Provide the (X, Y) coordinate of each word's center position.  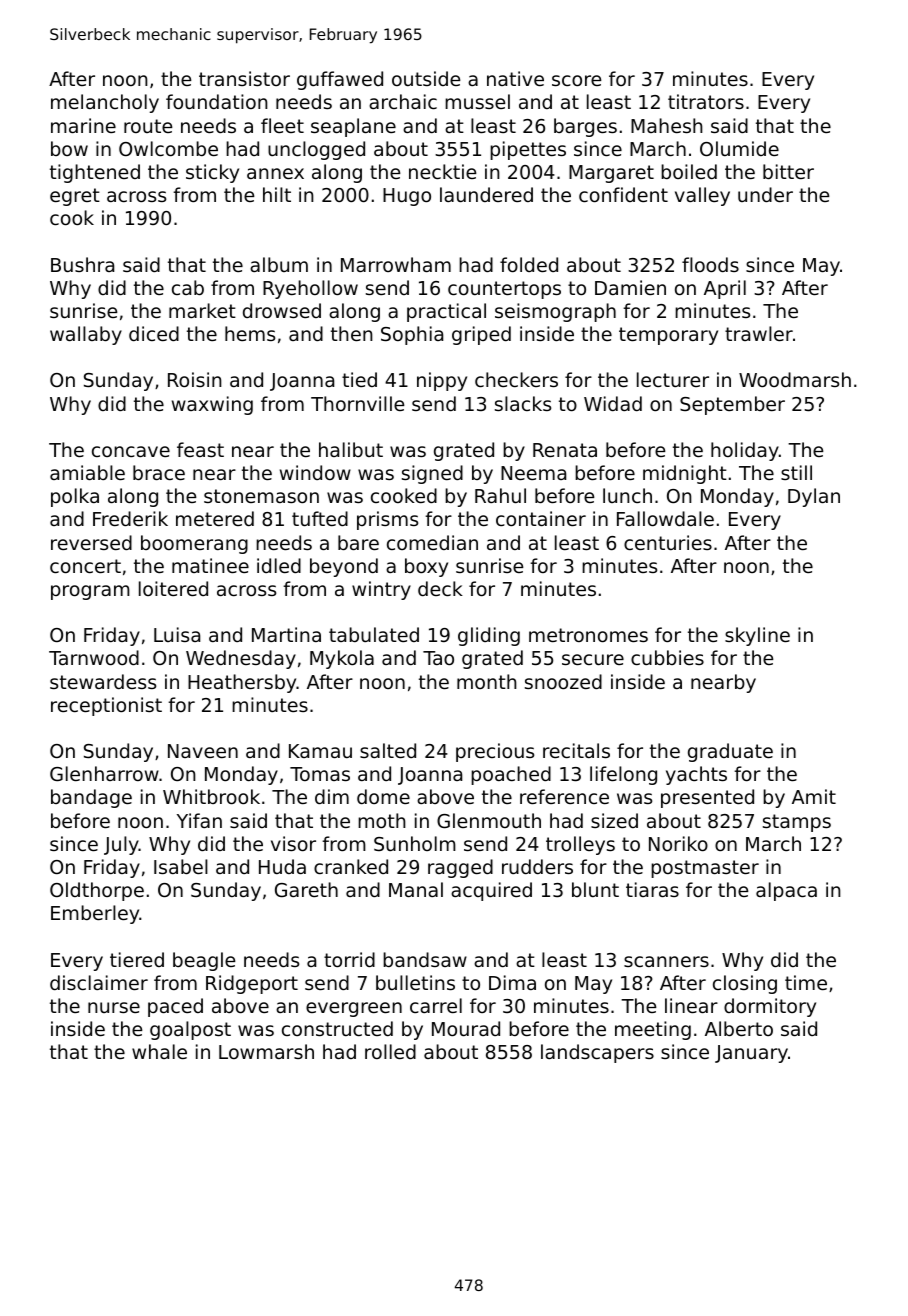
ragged (460, 868)
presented (707, 798)
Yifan (199, 820)
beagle (204, 961)
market (202, 310)
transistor (244, 78)
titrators (706, 101)
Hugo (407, 197)
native (515, 78)
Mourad (466, 1028)
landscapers (597, 1053)
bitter (788, 171)
